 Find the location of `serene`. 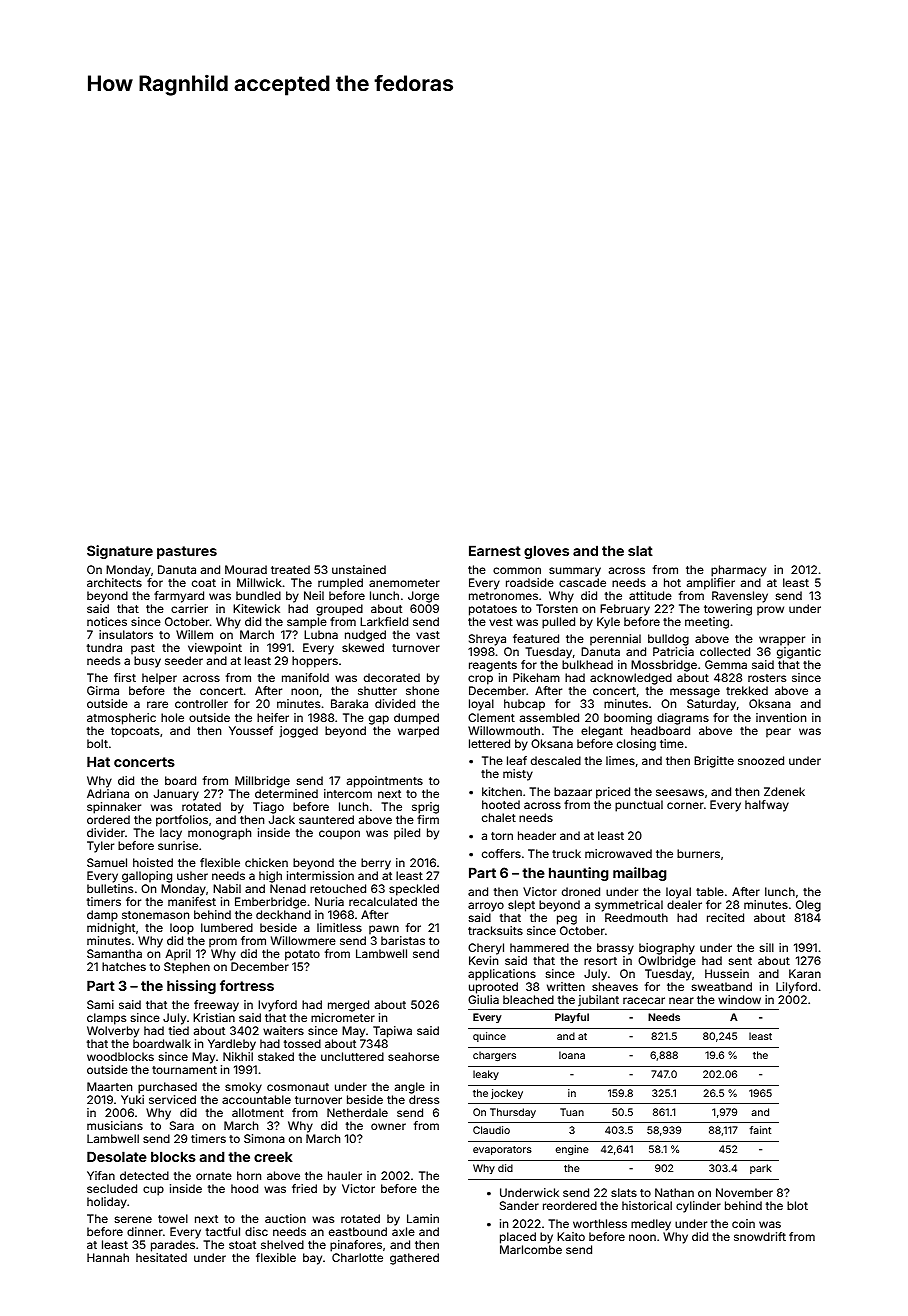

serene is located at coordinates (133, 1219).
